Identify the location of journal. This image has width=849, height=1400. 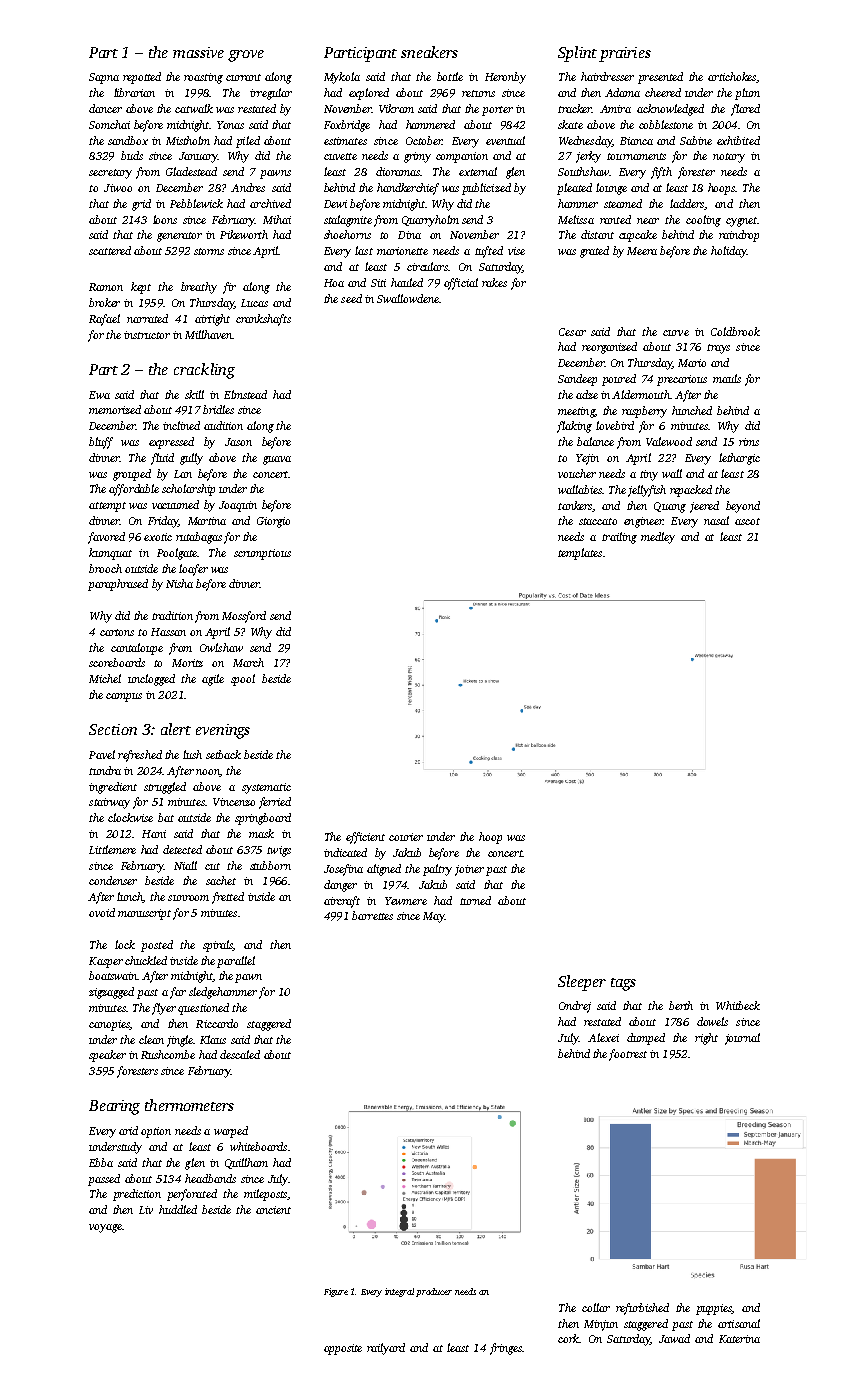
(742, 1039).
